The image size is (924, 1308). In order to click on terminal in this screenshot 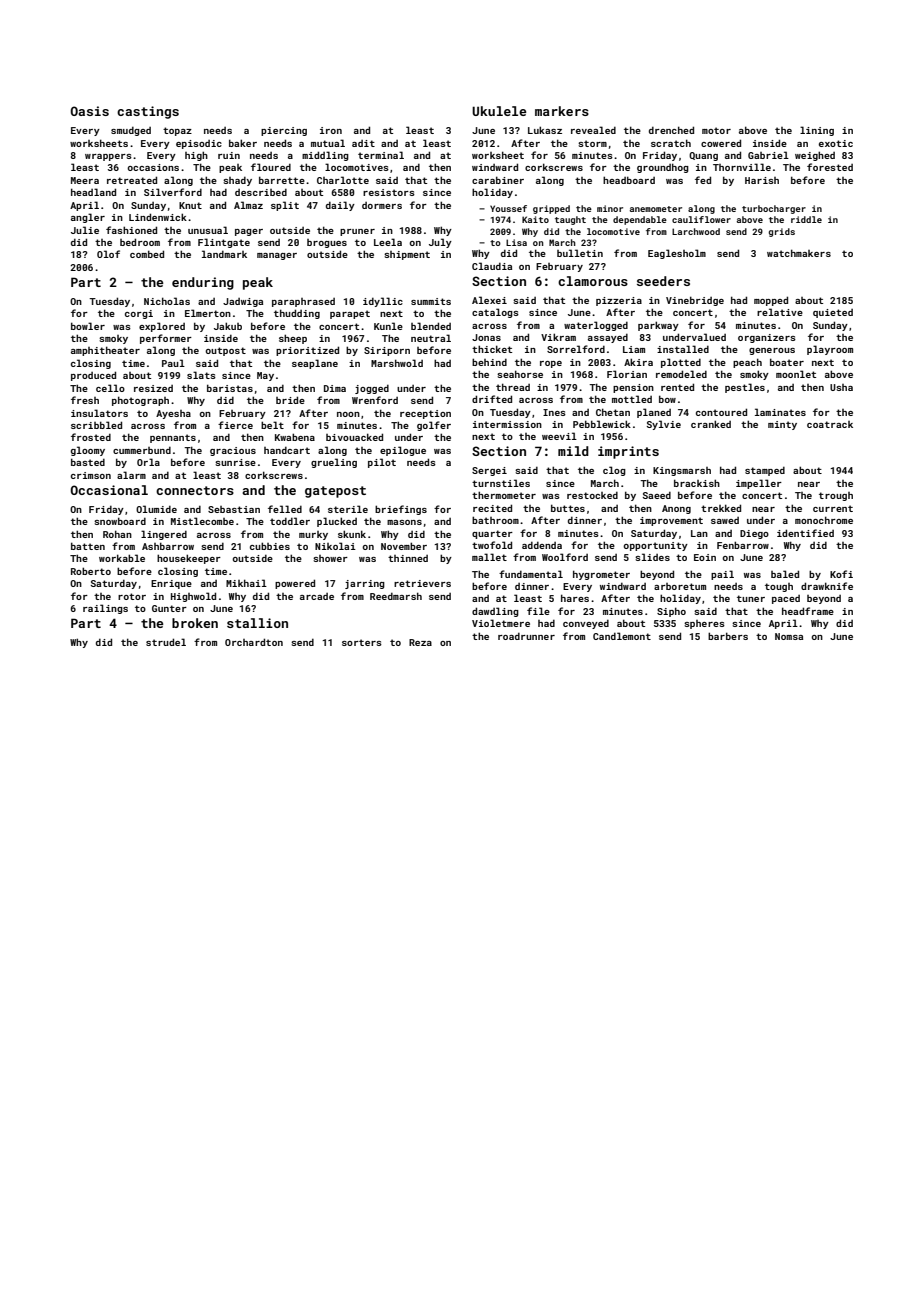, I will do `click(381, 155)`.
